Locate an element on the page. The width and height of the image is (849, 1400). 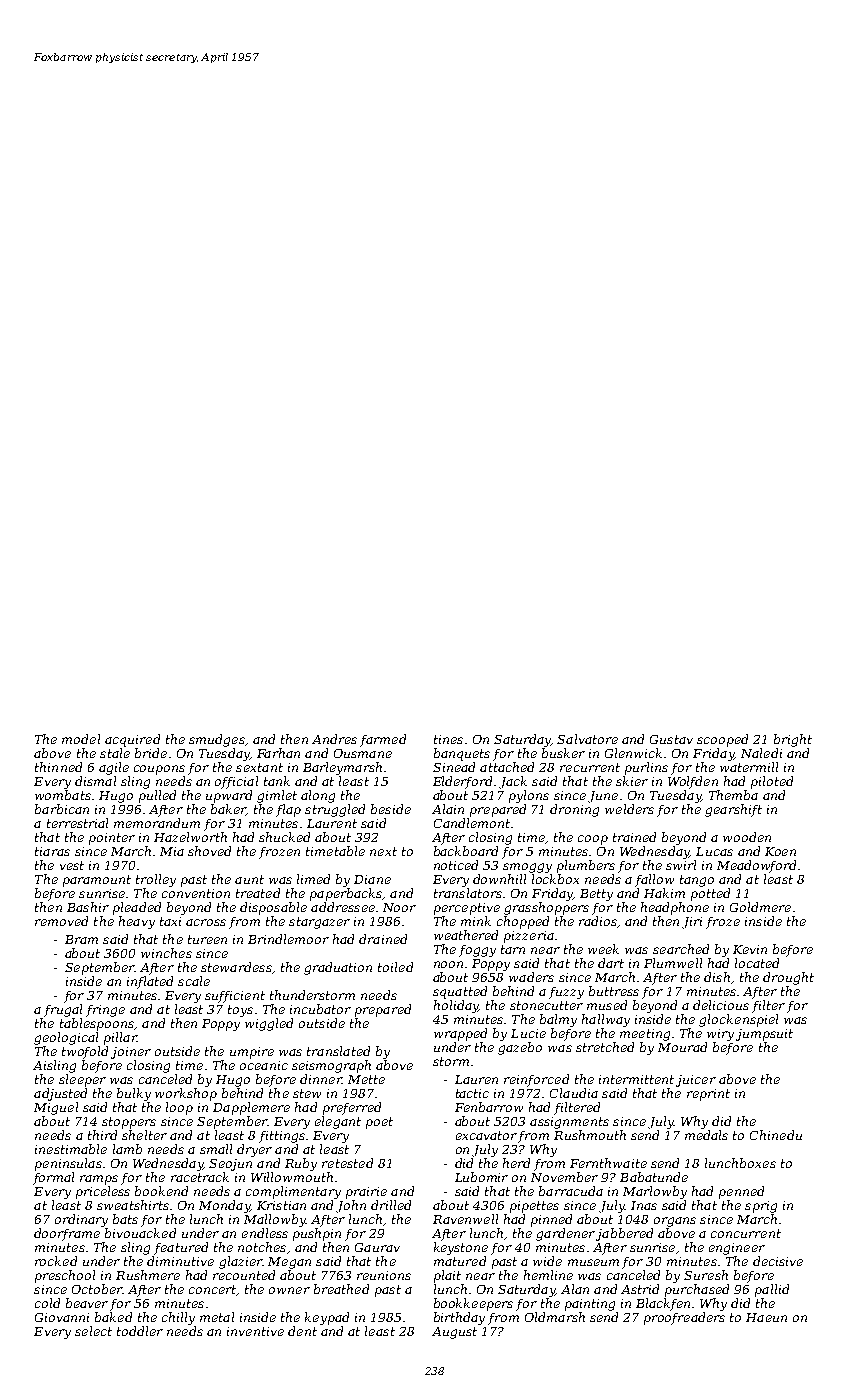
workshop is located at coordinates (186, 1094).
